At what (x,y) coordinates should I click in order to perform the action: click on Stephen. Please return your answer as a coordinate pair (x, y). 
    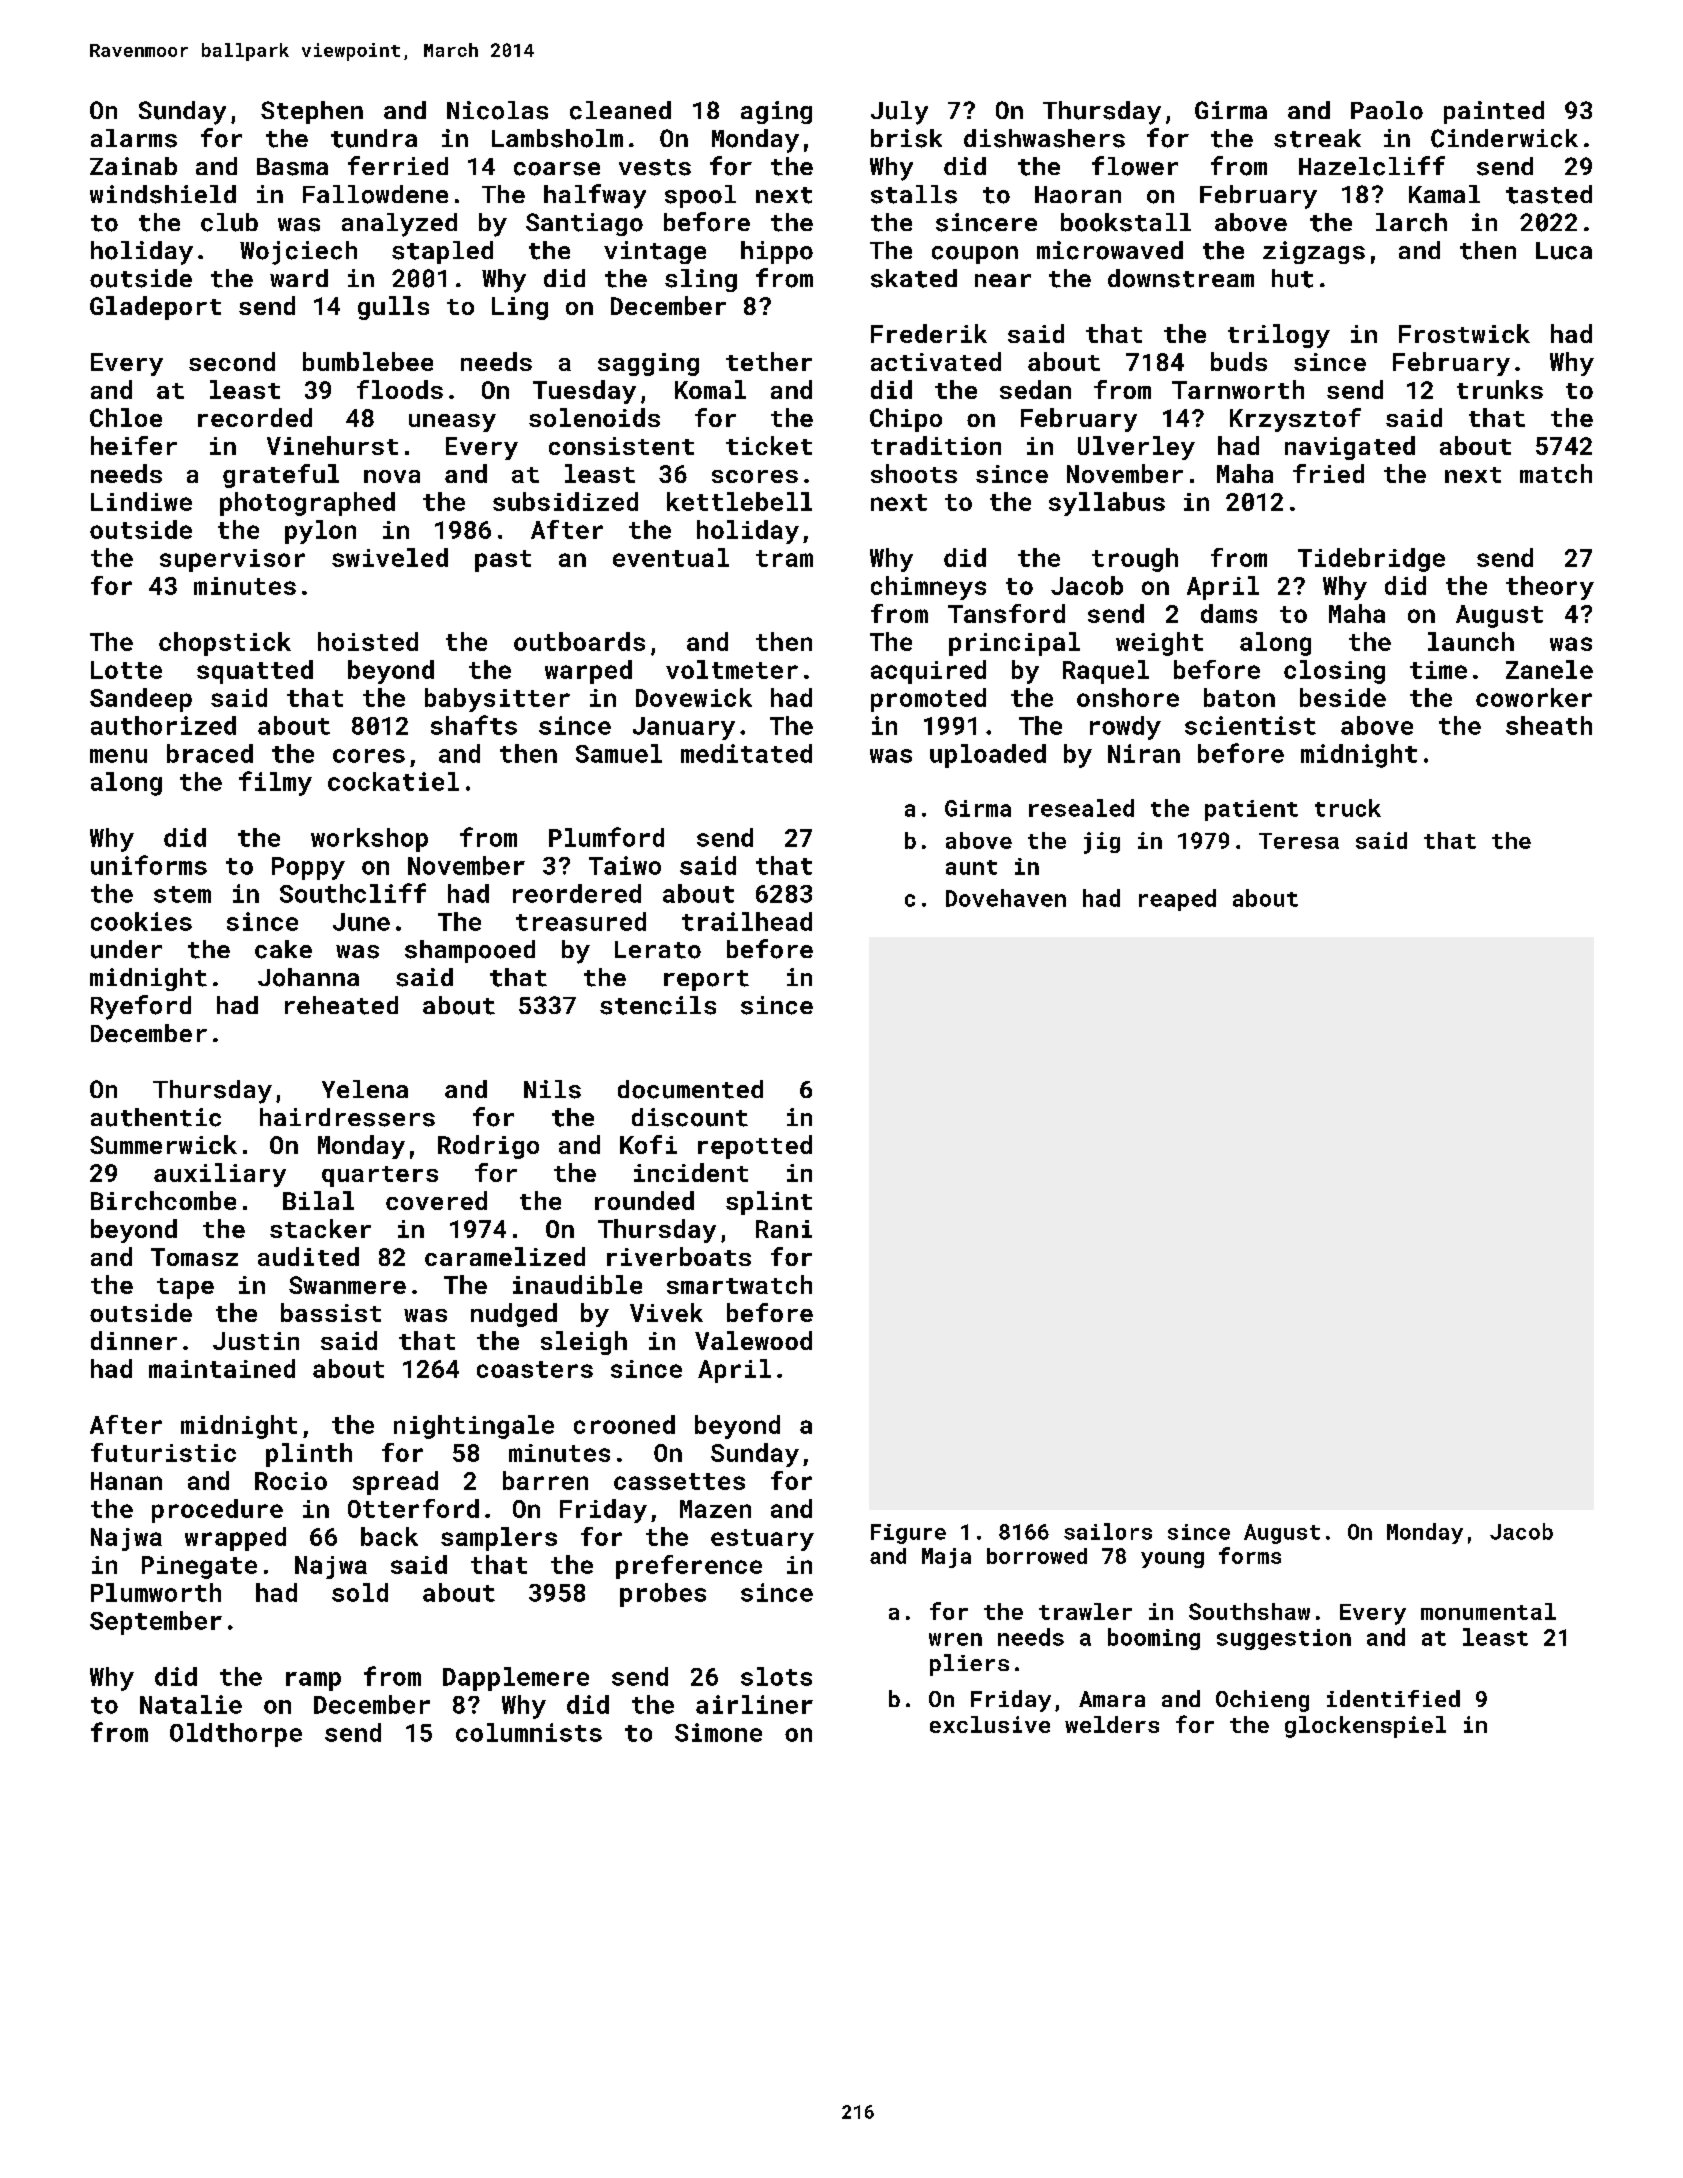
    Looking at the image, I should click on (312, 112).
